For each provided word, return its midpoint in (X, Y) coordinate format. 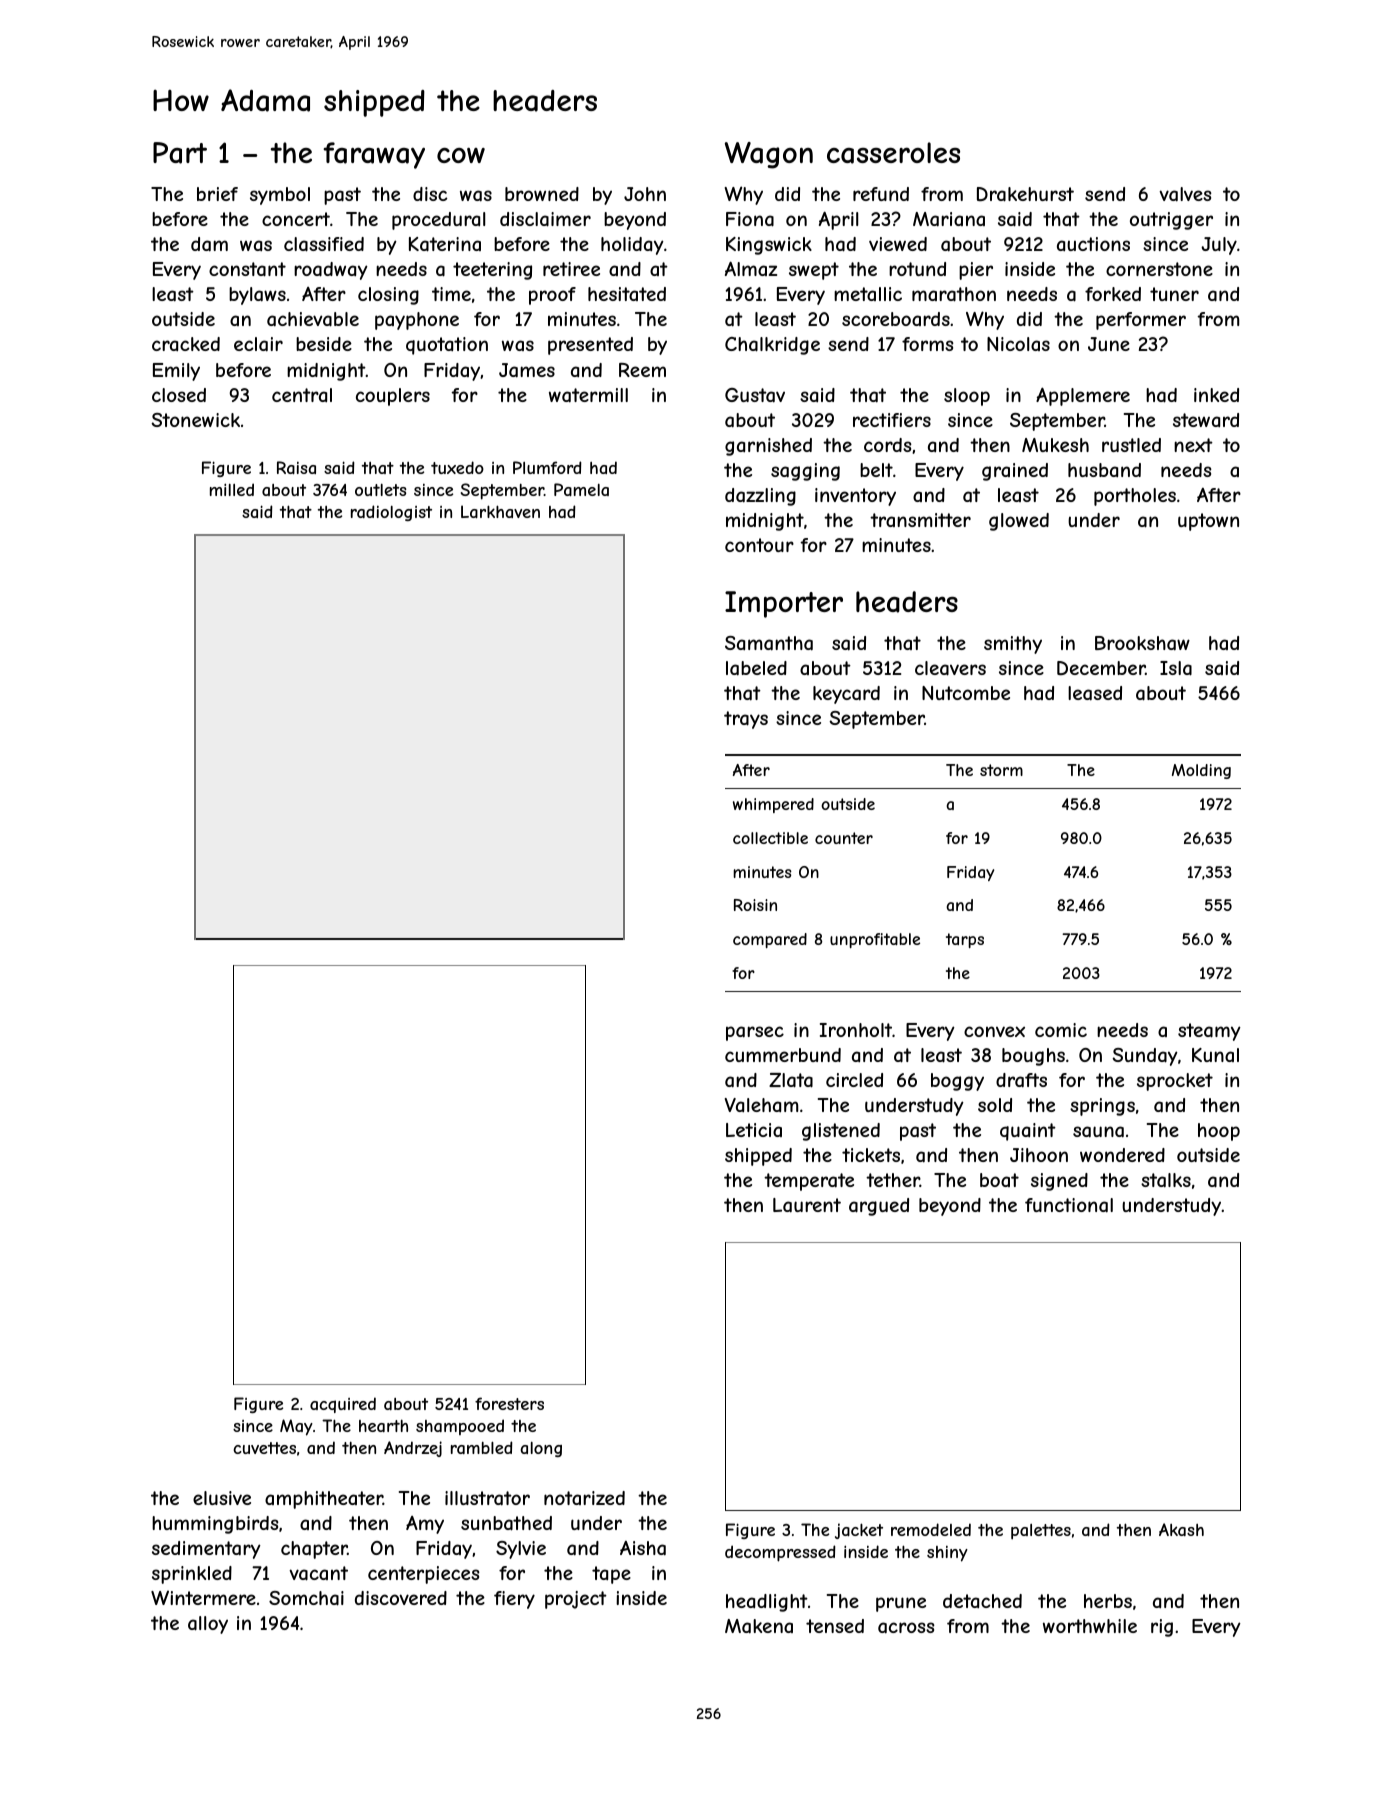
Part (180, 153)
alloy (208, 1625)
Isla (1176, 668)
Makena (759, 1626)
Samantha (769, 643)
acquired (343, 1405)
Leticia (754, 1130)
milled (232, 489)
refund (881, 194)
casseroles (893, 153)
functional (1069, 1205)
